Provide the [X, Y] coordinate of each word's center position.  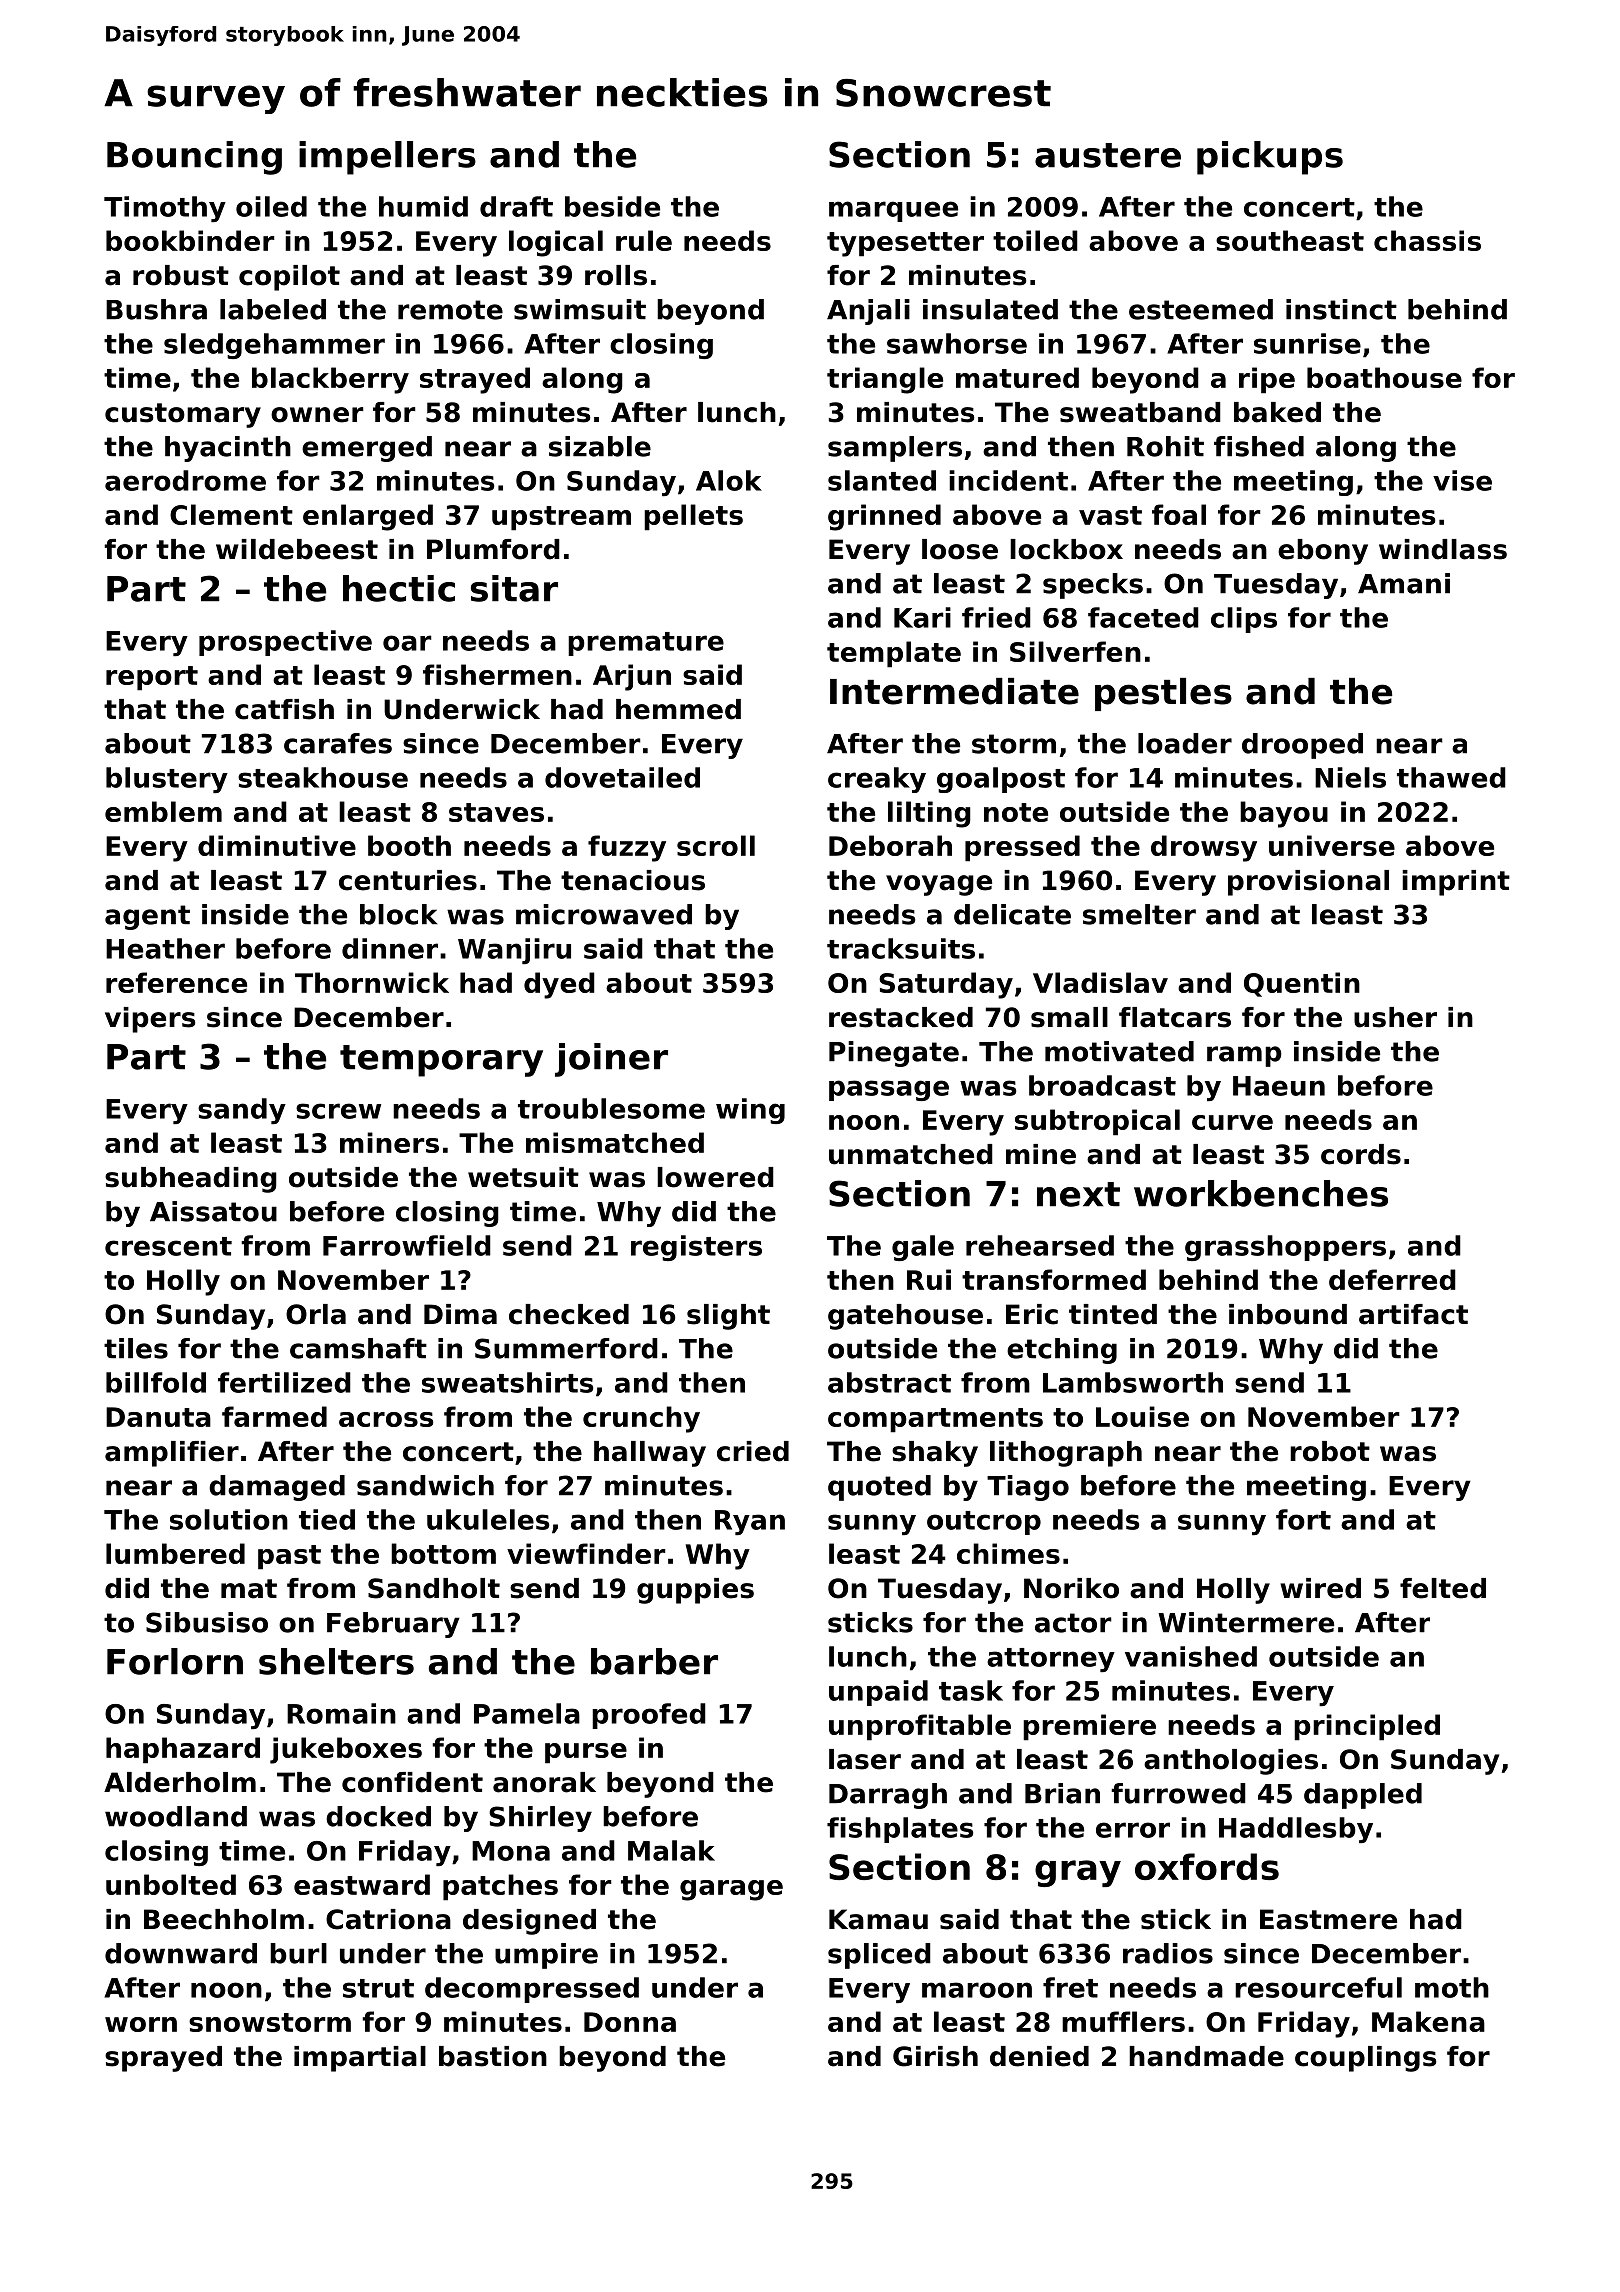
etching [1062, 1351]
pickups [1270, 158]
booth [409, 845]
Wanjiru [514, 951]
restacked [901, 1017]
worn [141, 2024]
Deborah [890, 845]
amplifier [172, 1454]
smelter [1139, 914]
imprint [1456, 883]
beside [612, 206]
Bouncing [194, 158]
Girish [935, 2056]
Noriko [1071, 1588]
